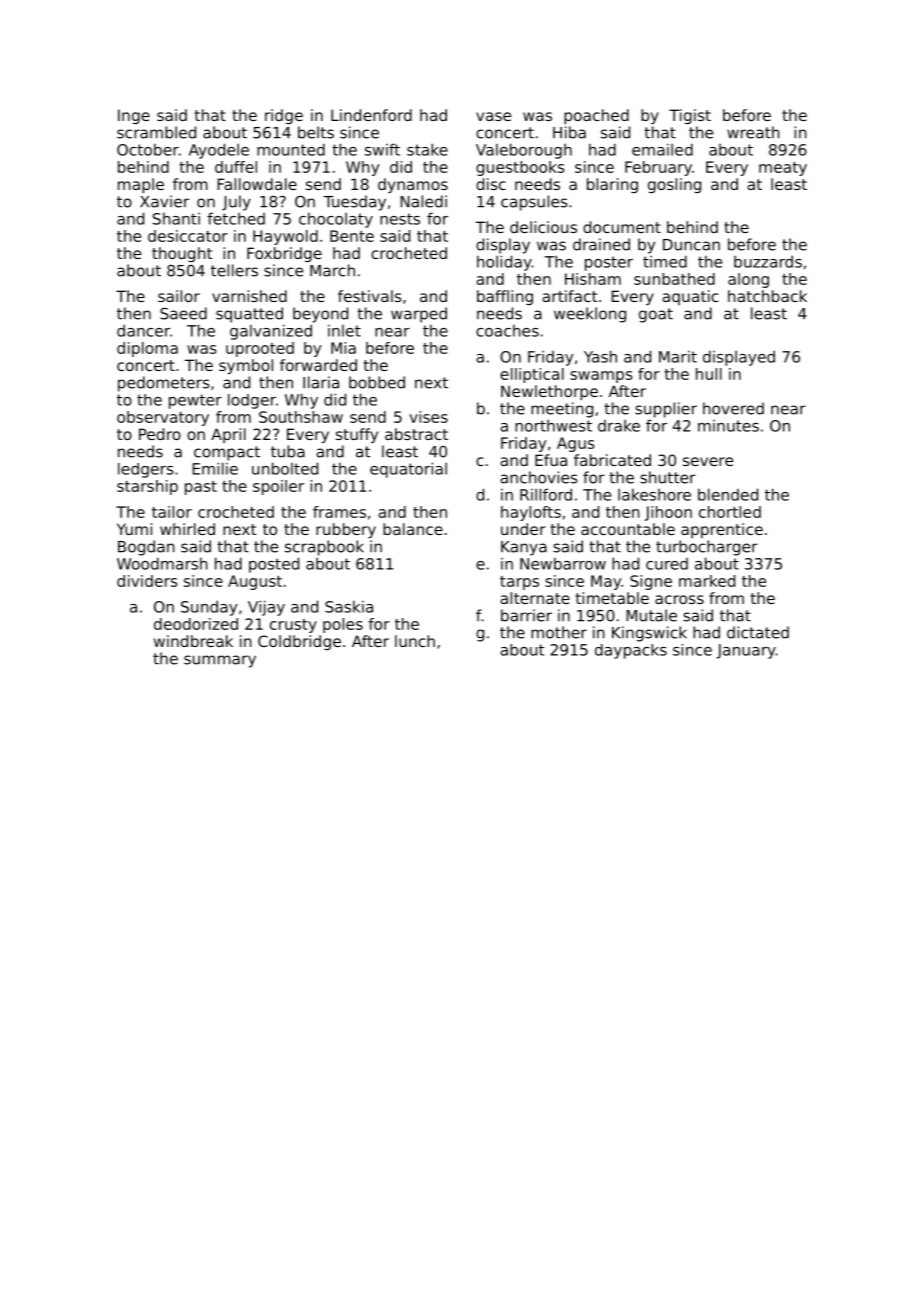 The width and height of the screenshot is (924, 1308). I want to click on dynamos, so click(413, 185).
